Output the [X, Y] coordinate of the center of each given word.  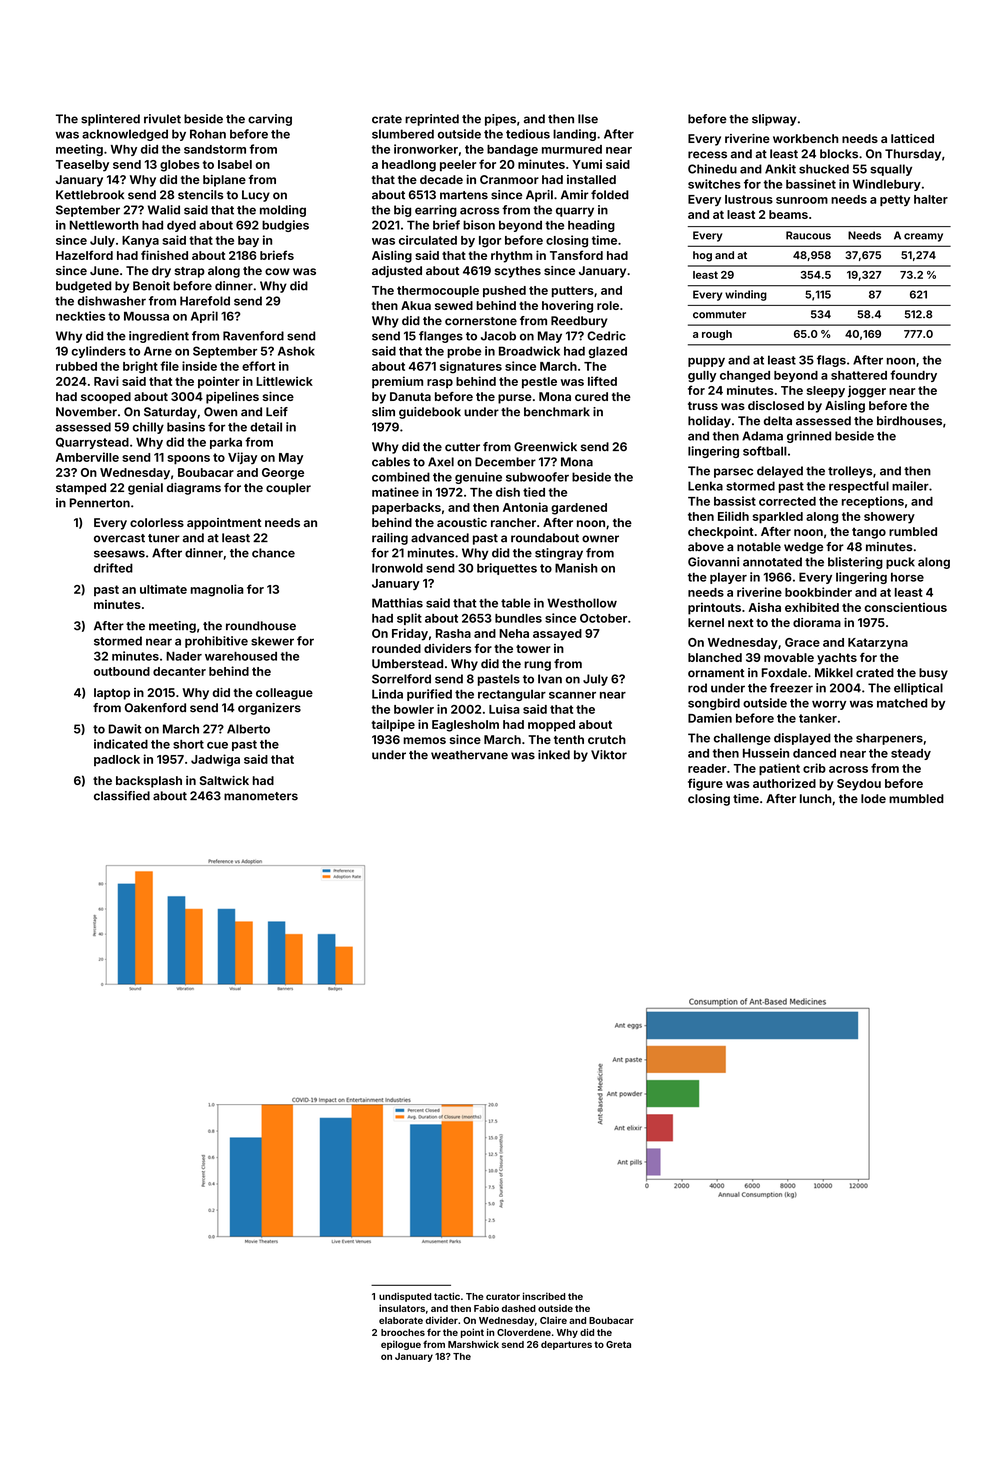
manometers [261, 796]
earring [436, 211]
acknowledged [125, 135]
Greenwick [545, 447]
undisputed [405, 1297]
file [169, 366]
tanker [818, 718]
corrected [787, 501]
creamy [923, 237]
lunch [815, 798]
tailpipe [393, 725]
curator [503, 1296]
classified [122, 796]
